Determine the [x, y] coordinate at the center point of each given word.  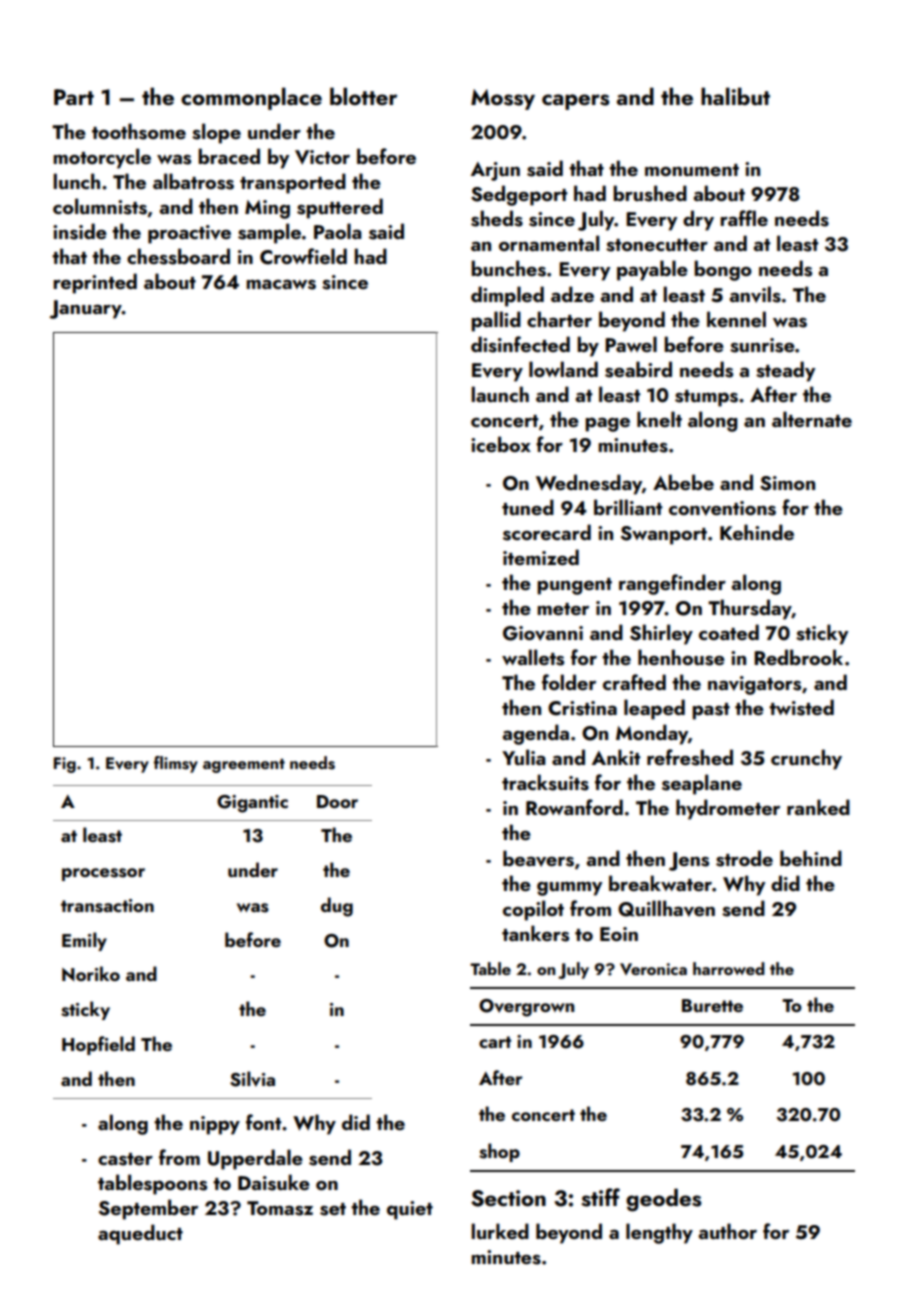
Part [74, 97]
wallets [533, 657]
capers [576, 102]
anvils [755, 294]
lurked [500, 1231]
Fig [65, 765]
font [263, 1122]
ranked [818, 807]
